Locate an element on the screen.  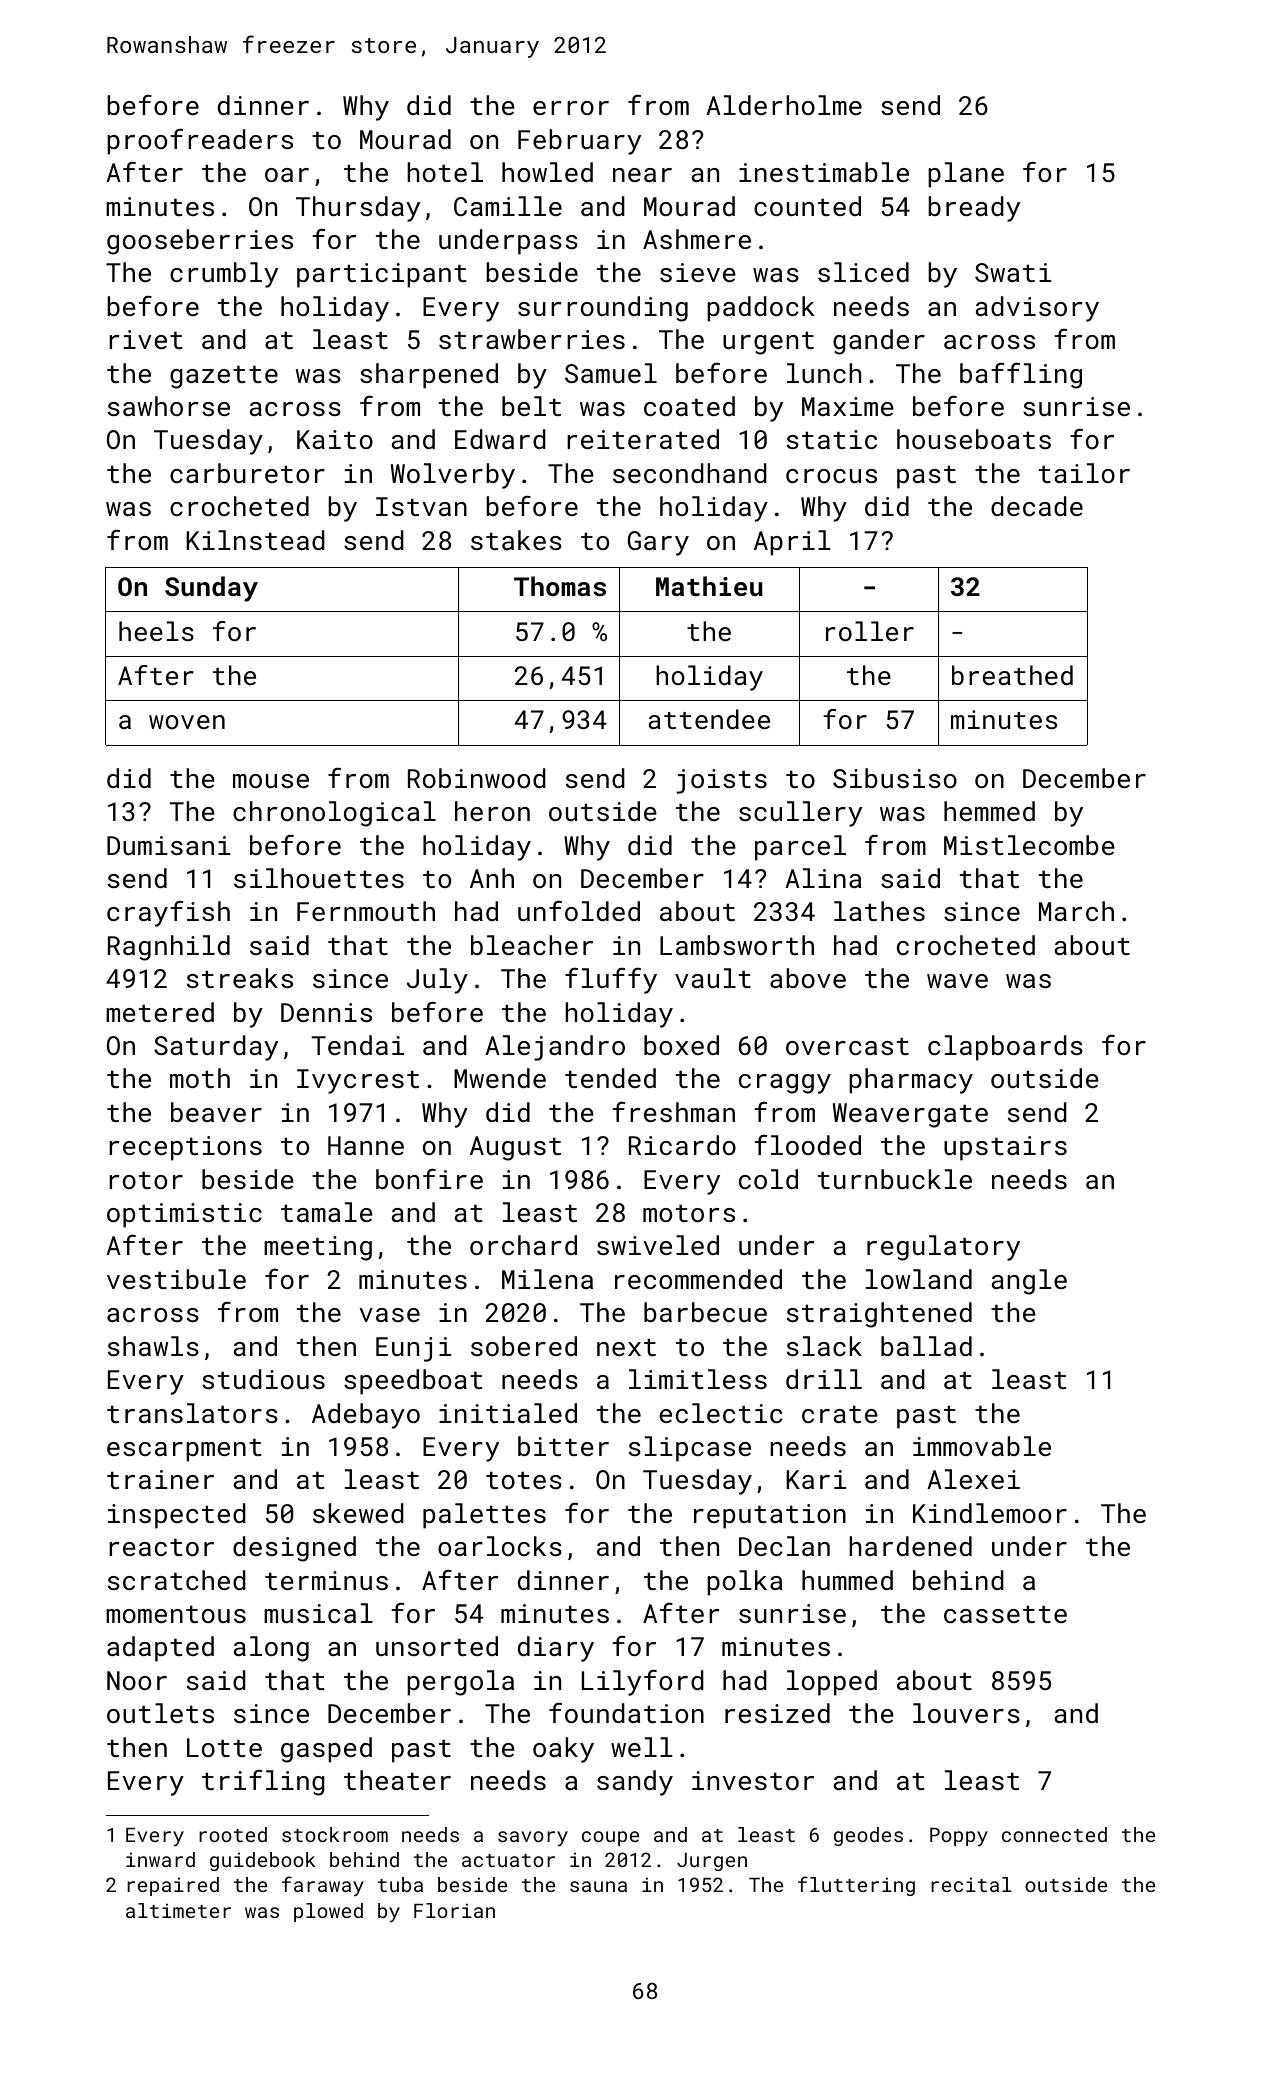
July is located at coordinates (437, 981).
